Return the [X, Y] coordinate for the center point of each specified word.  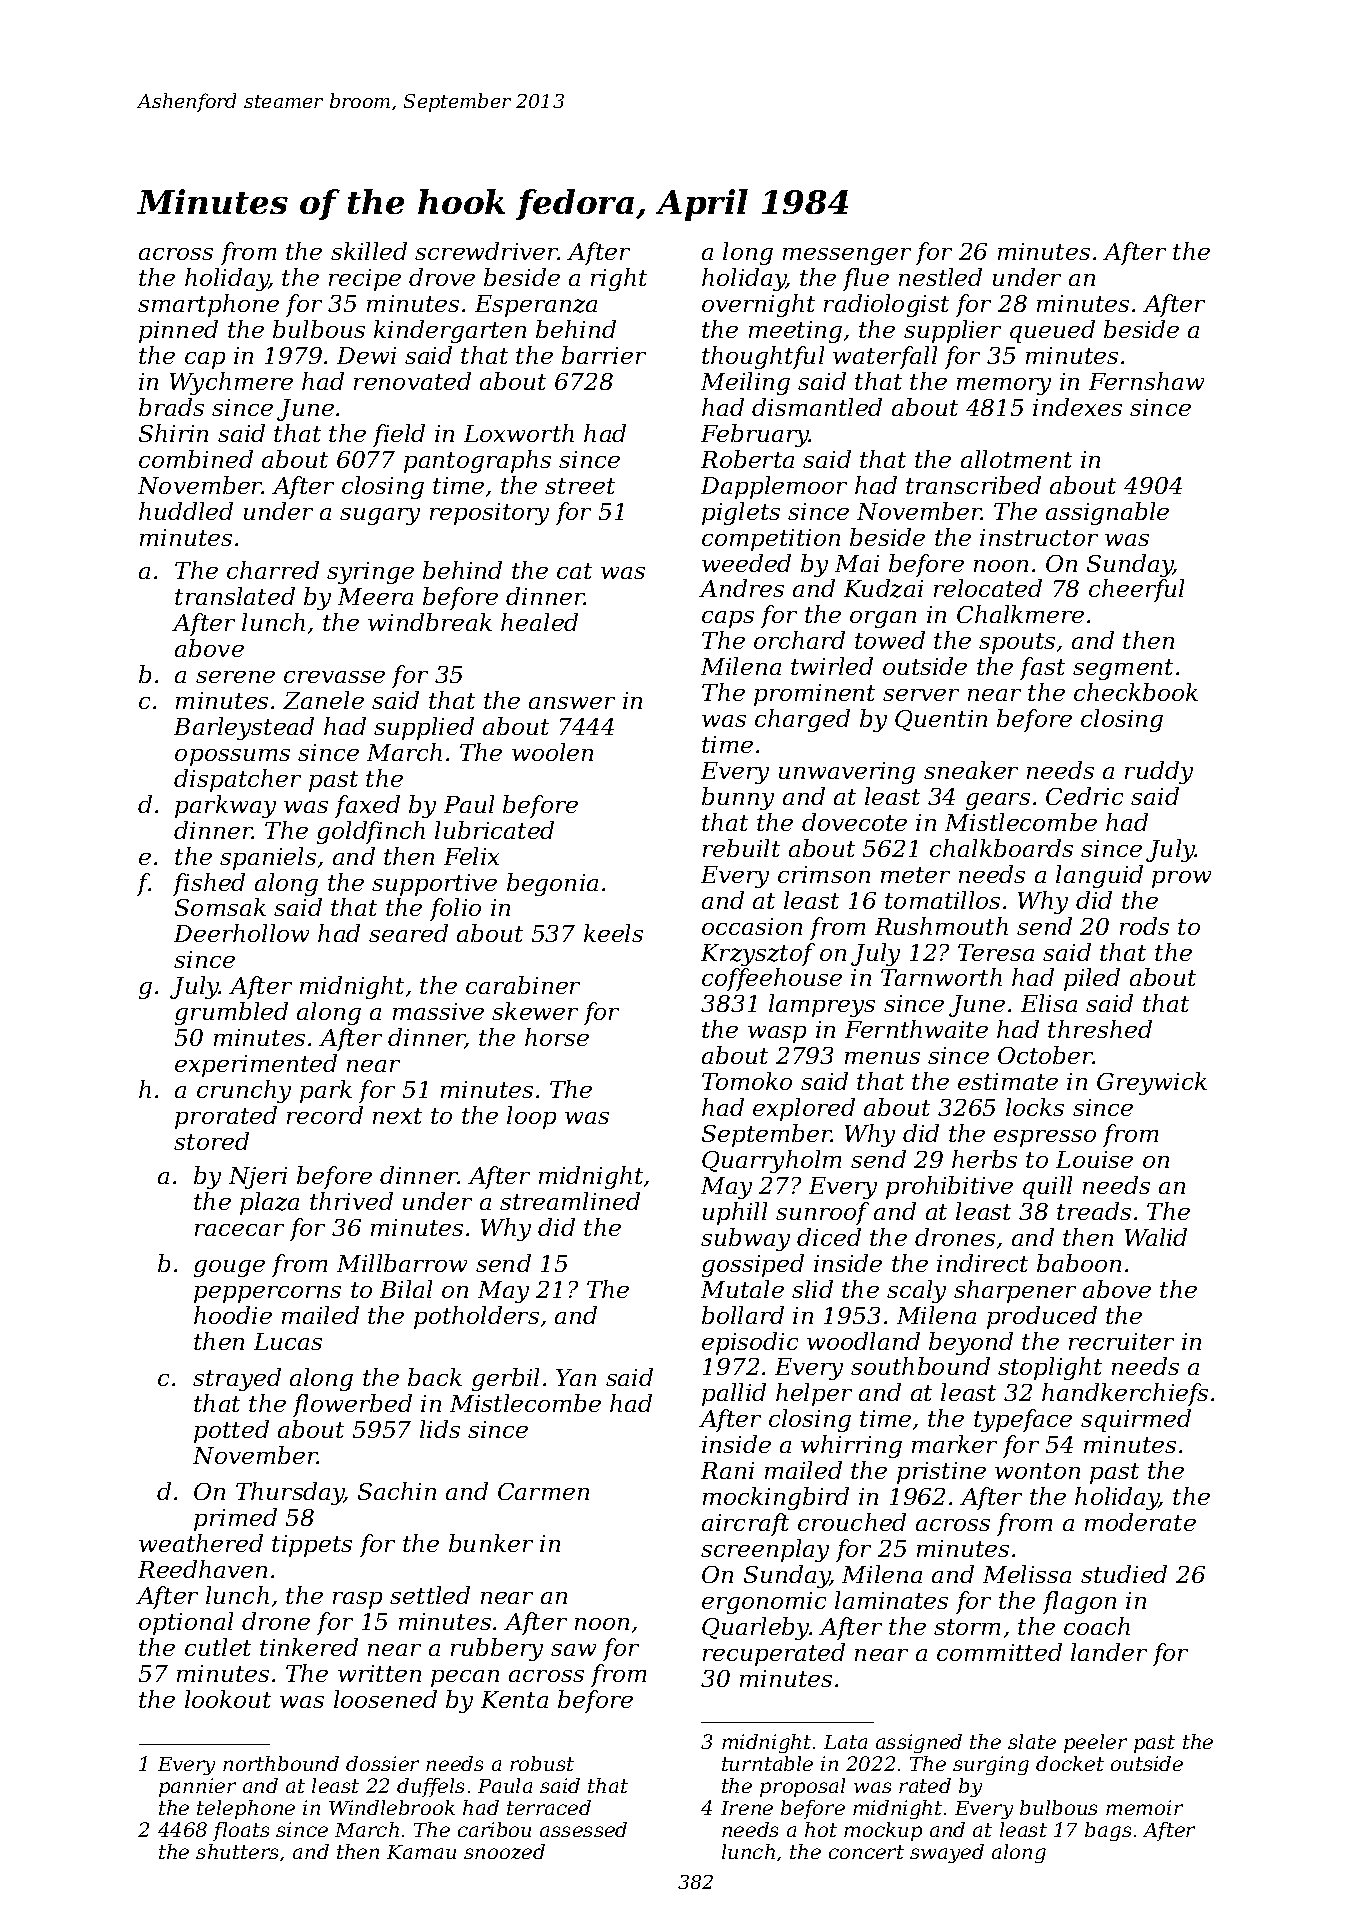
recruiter [1121, 1341]
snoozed [504, 1851]
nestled [940, 277]
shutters [237, 1851]
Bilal [406, 1289]
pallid [734, 1394]
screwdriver [486, 251]
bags [1108, 1831]
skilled [369, 251]
